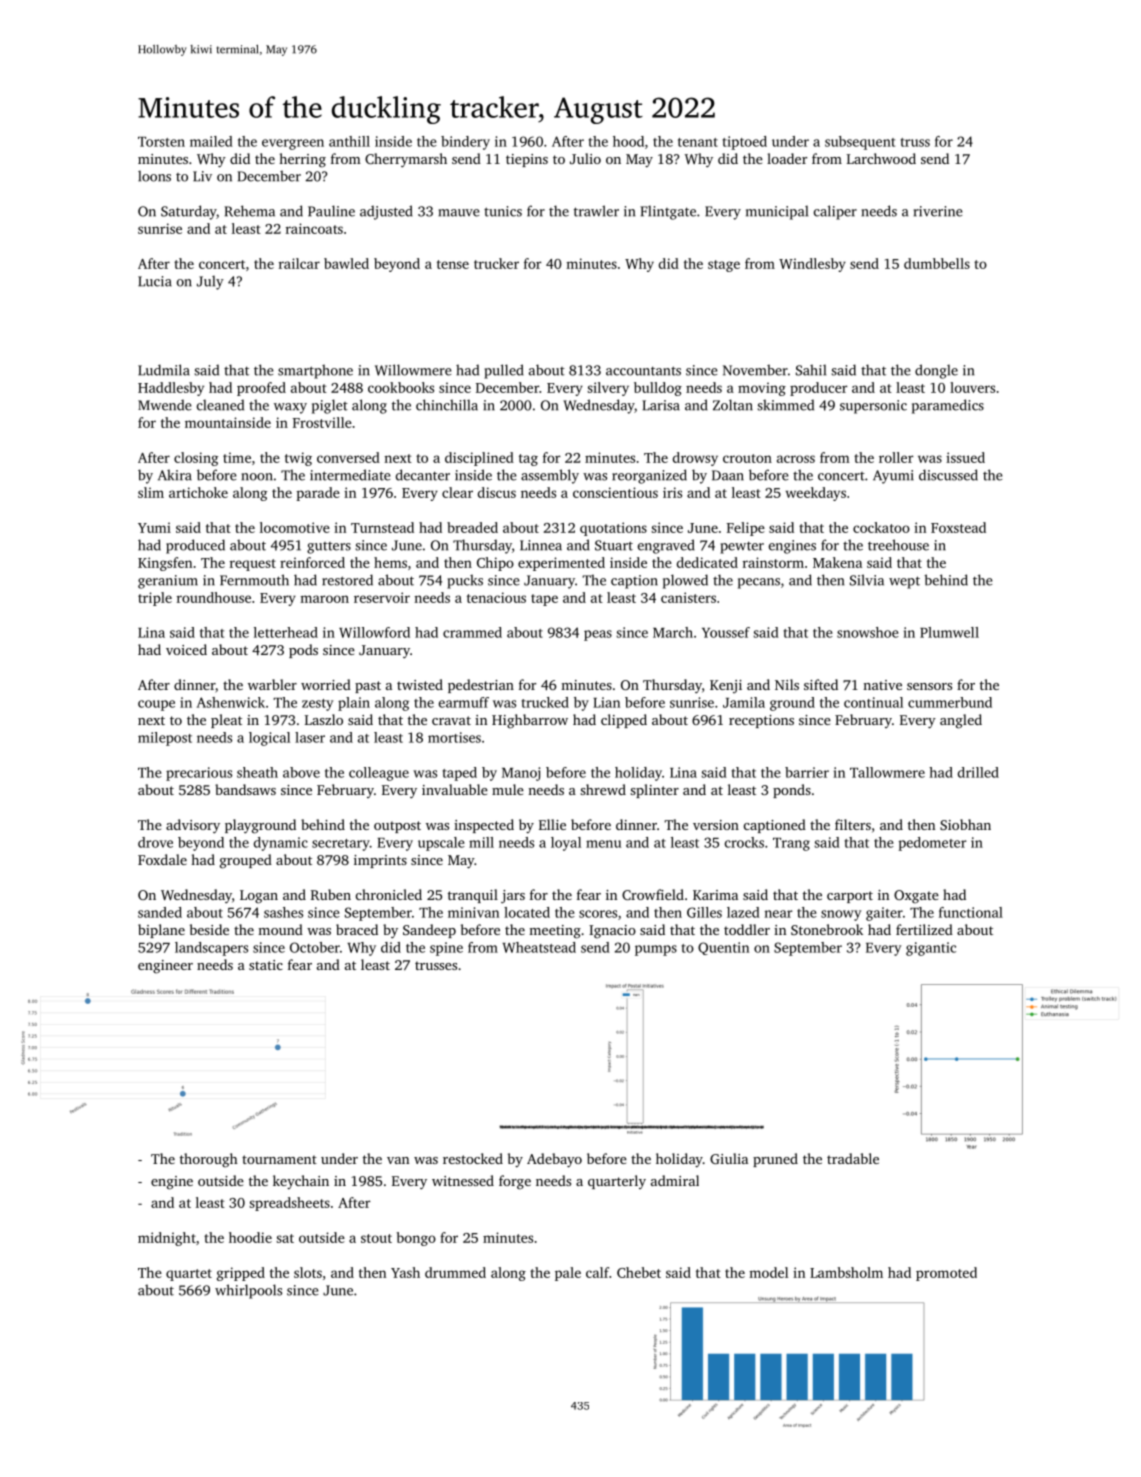  Describe the element at coordinates (613, 529) in the document. I see `quotations` at that location.
